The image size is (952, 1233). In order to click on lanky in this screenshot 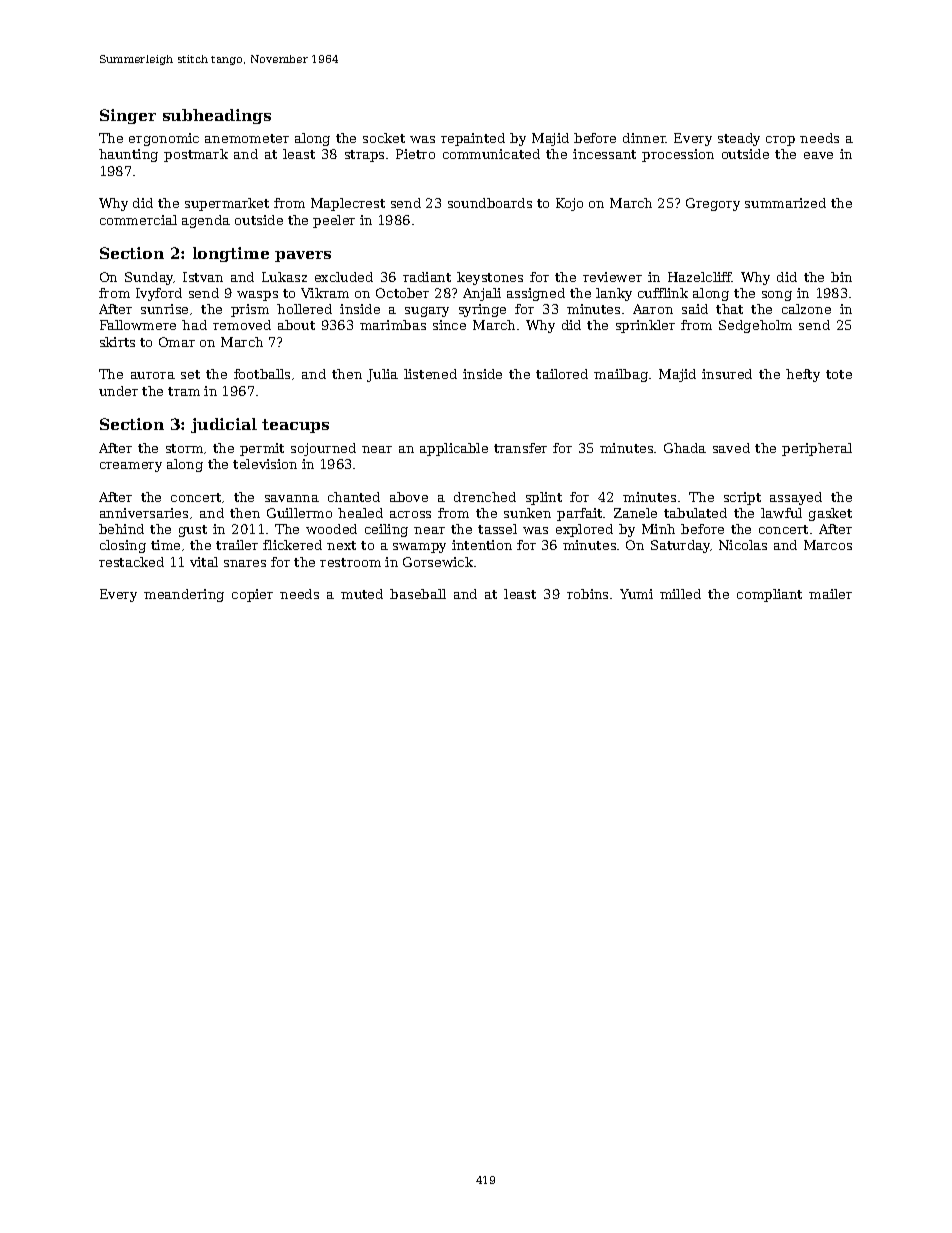, I will do `click(614, 294)`.
